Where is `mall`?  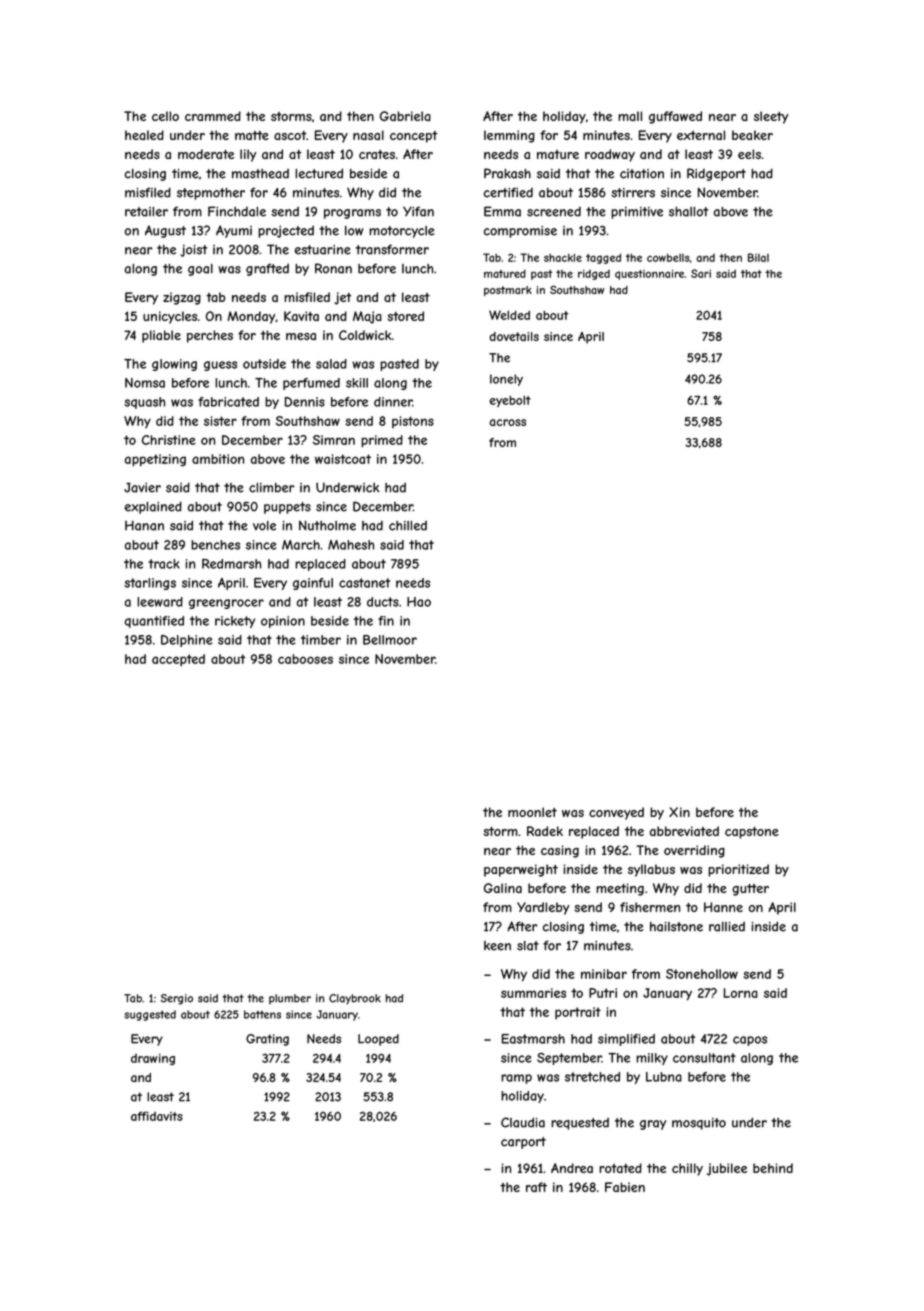
mall is located at coordinates (630, 116).
